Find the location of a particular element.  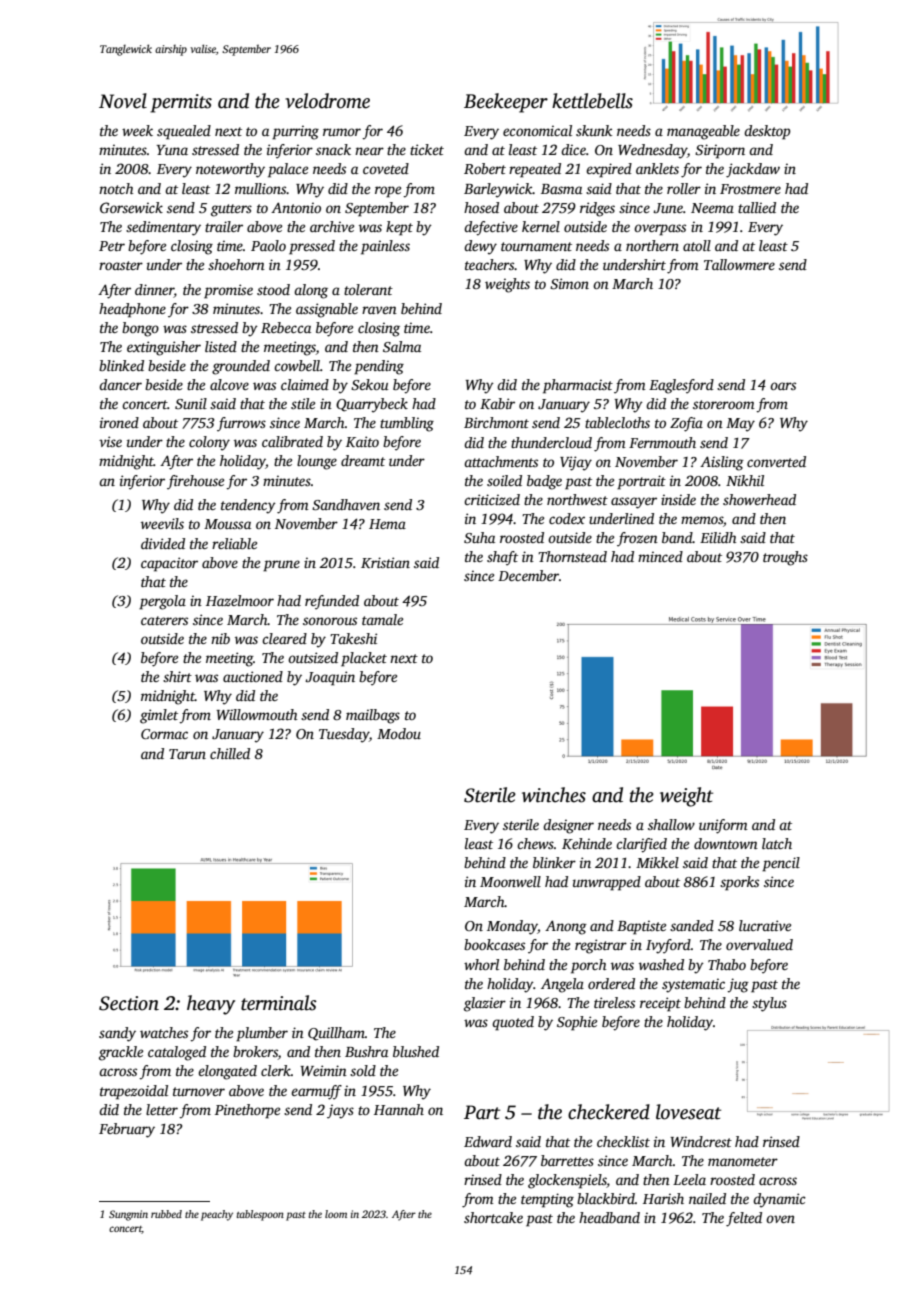

Siriporn is located at coordinates (720, 151).
